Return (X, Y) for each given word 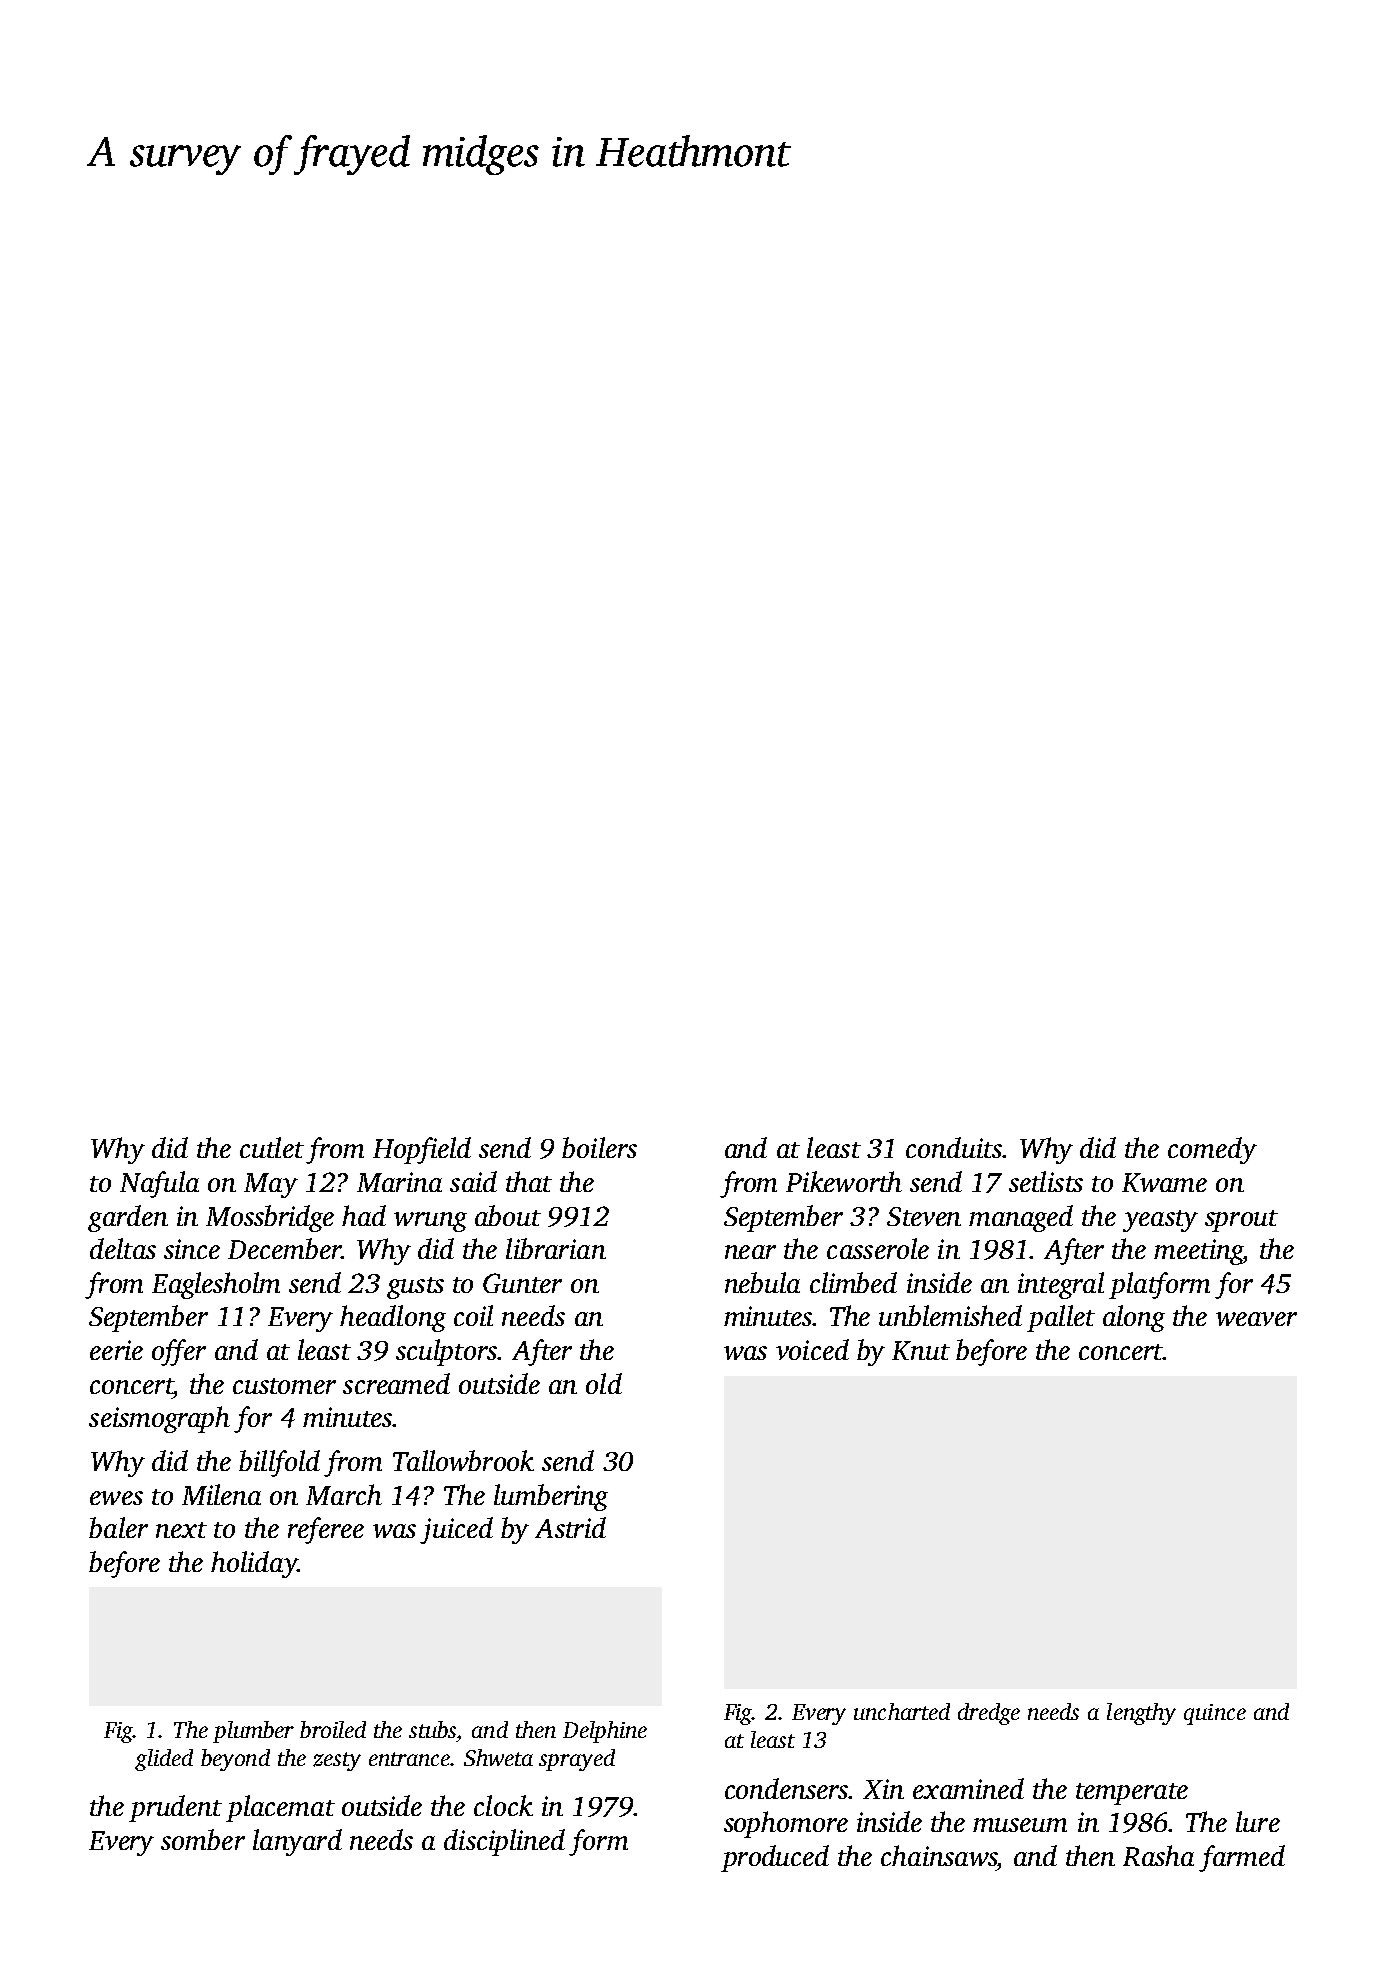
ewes (116, 1498)
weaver (1256, 1319)
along (1134, 1318)
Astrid (570, 1527)
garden (128, 1218)
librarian (556, 1248)
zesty (337, 1761)
